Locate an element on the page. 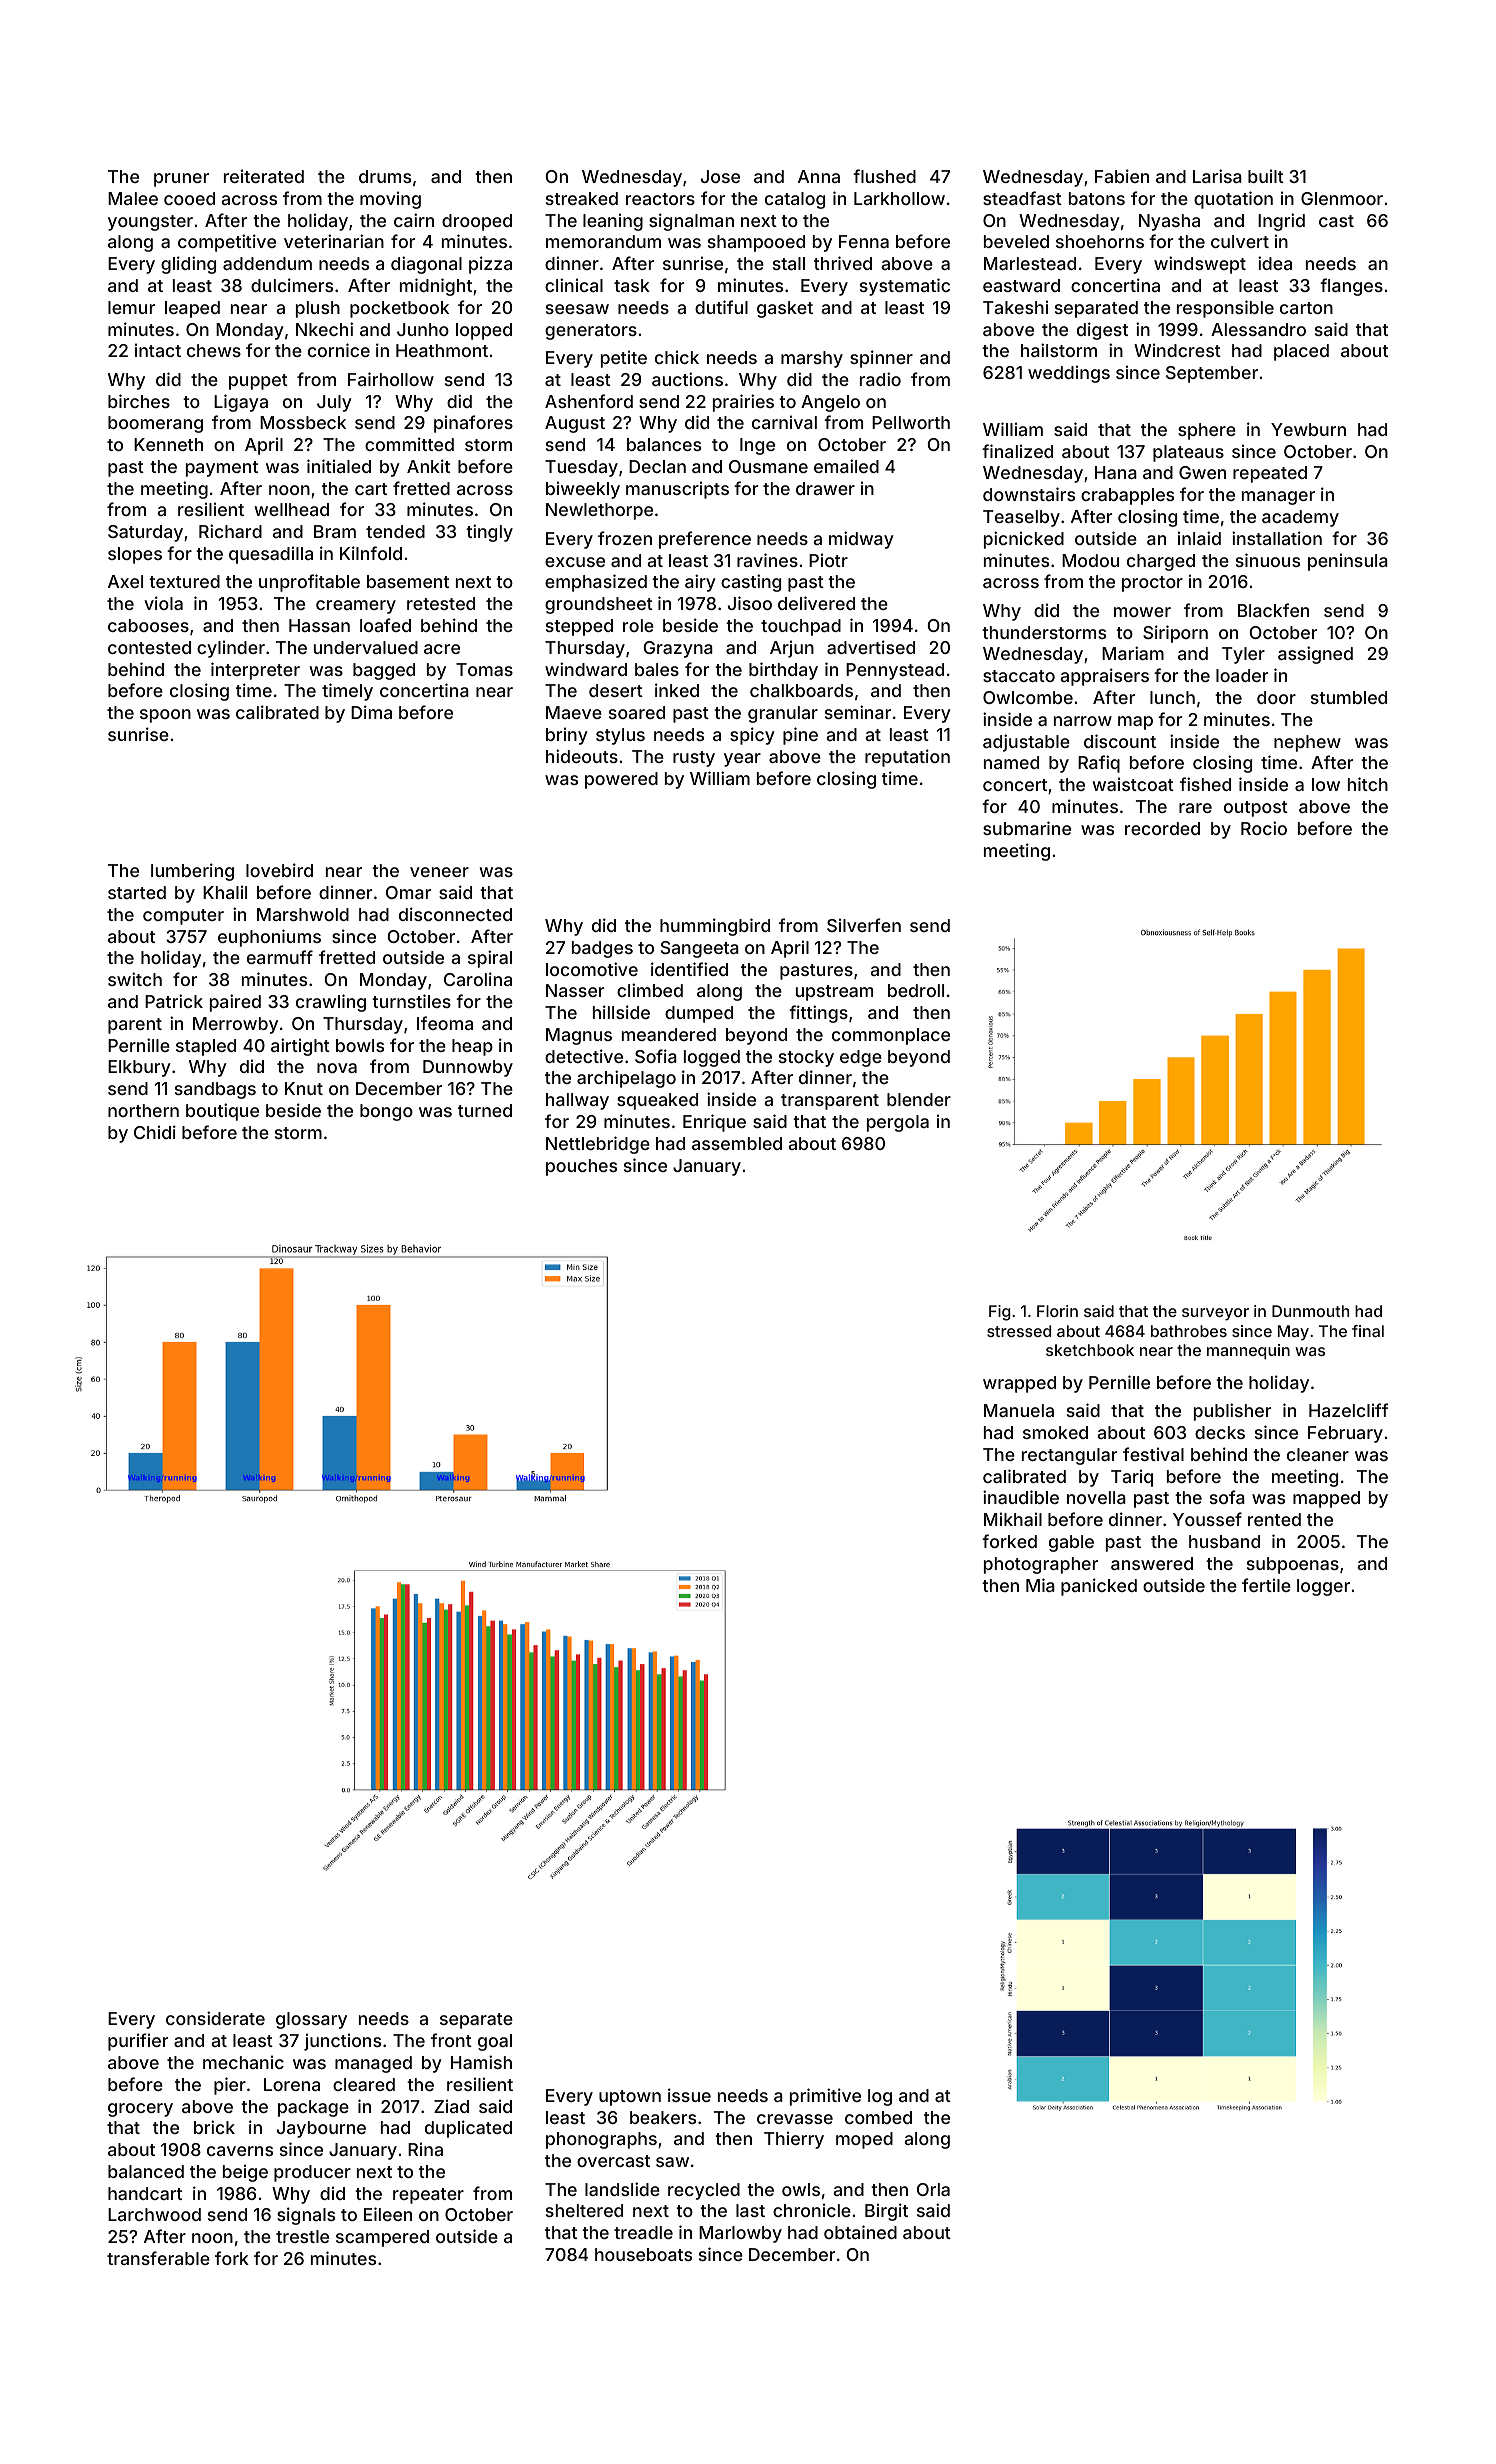 Image resolution: width=1496 pixels, height=2464 pixels. Larisa is located at coordinates (1217, 176).
